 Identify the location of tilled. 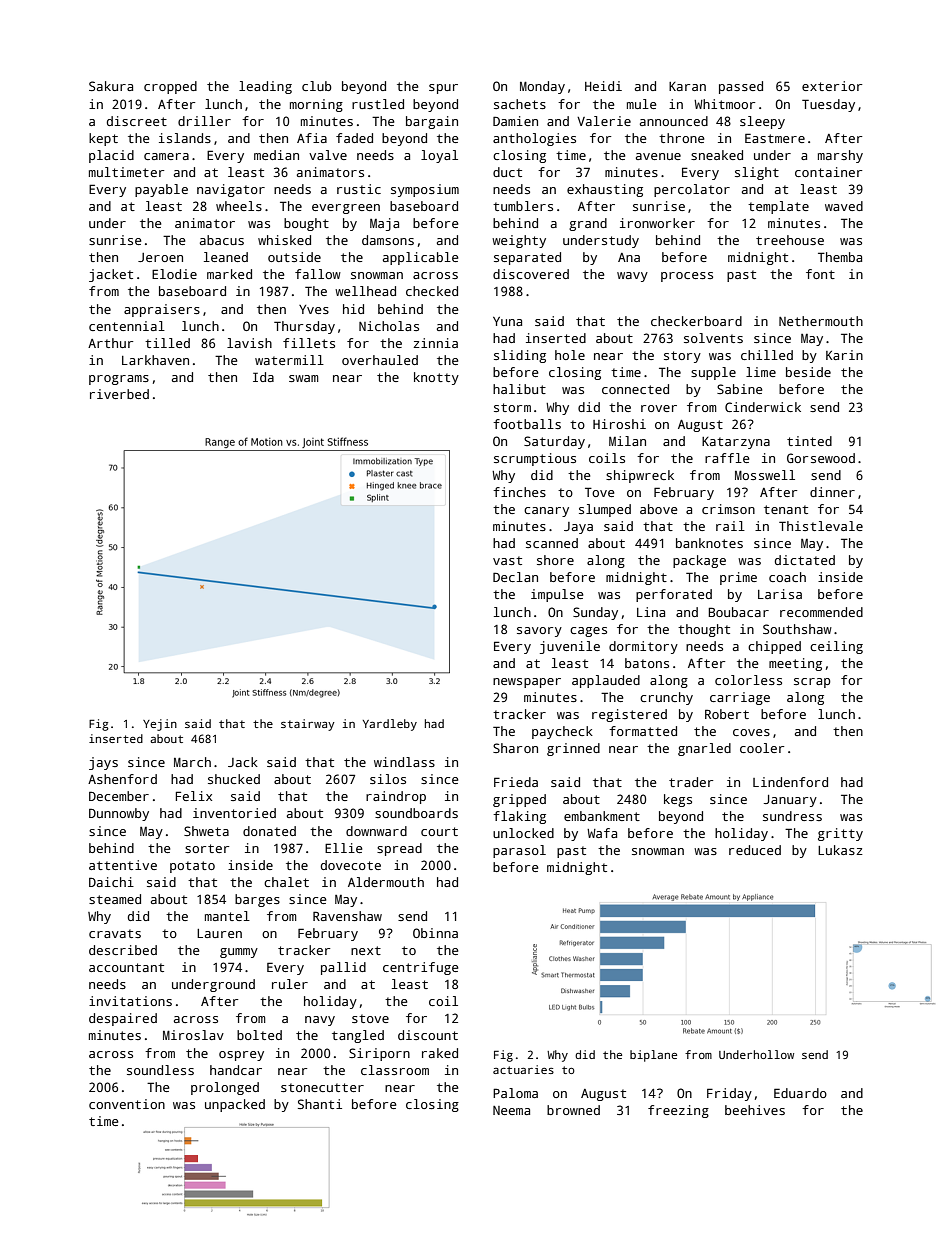
(167, 343).
